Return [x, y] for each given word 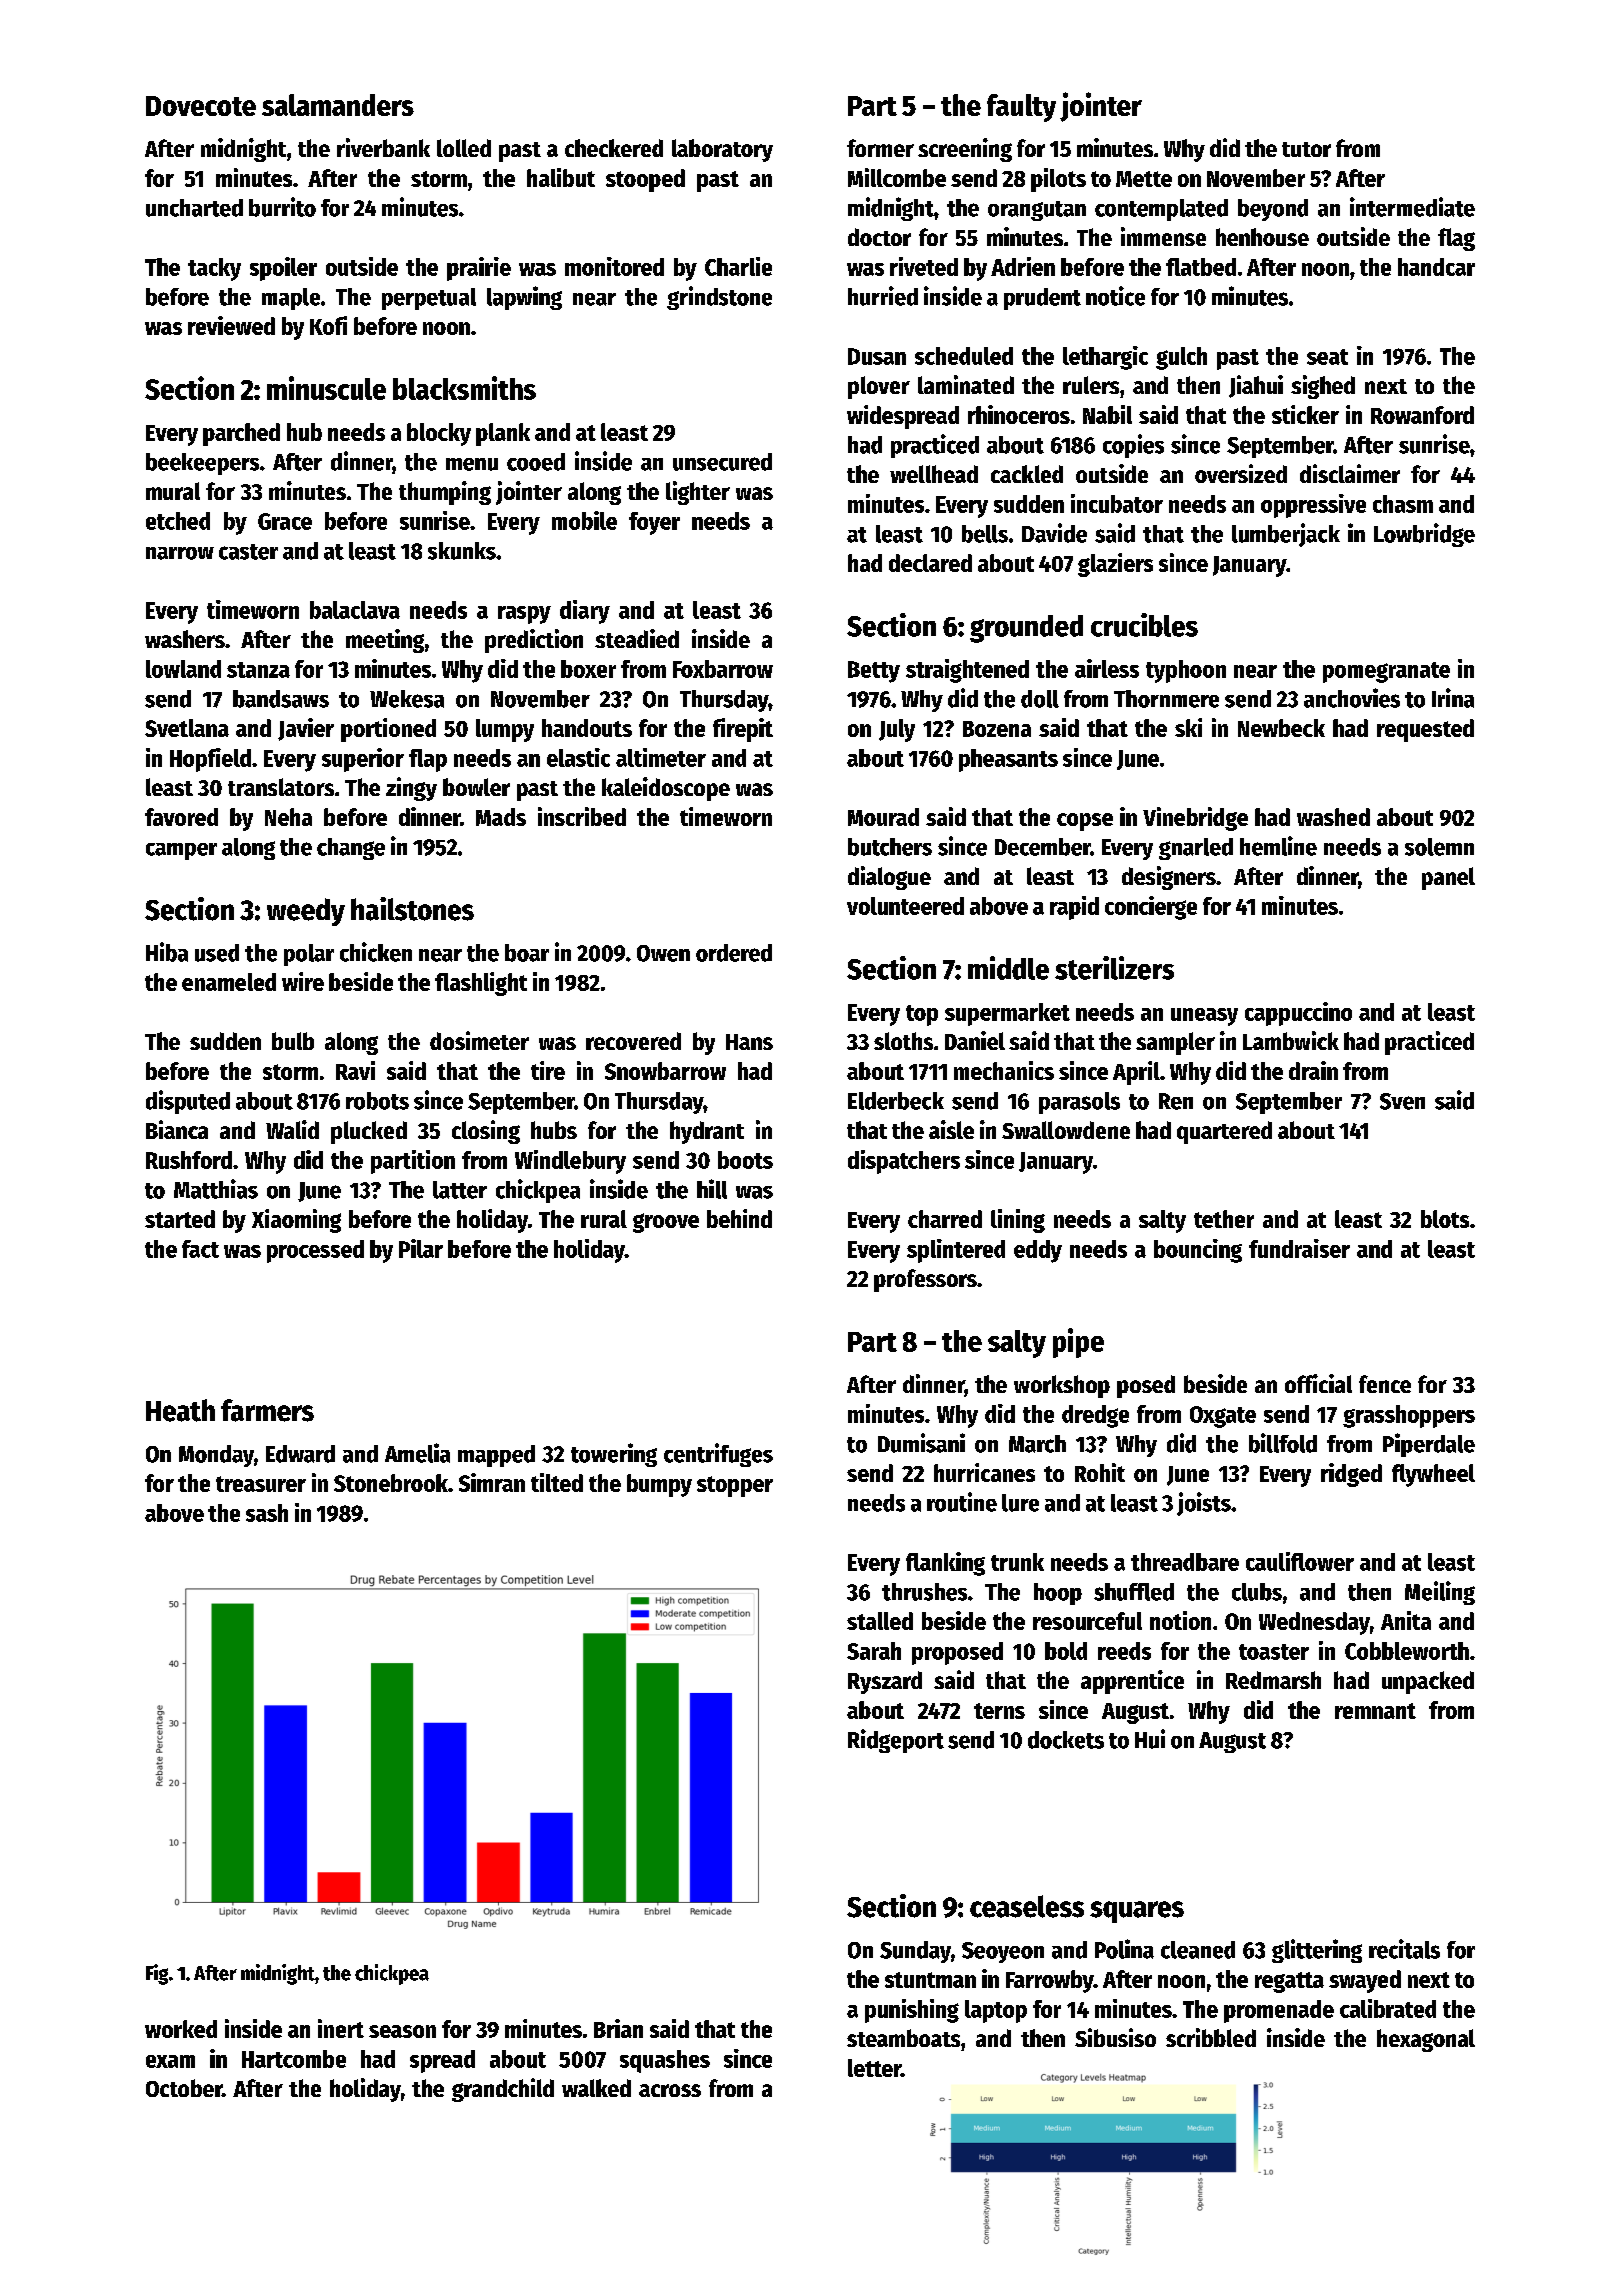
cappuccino [1298, 1014]
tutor [1306, 149]
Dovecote [201, 106]
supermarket [1007, 1014]
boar [527, 953]
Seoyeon [1003, 1952]
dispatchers [904, 1162]
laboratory [722, 150]
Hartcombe [294, 2059]
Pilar [421, 1248]
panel [1448, 878]
